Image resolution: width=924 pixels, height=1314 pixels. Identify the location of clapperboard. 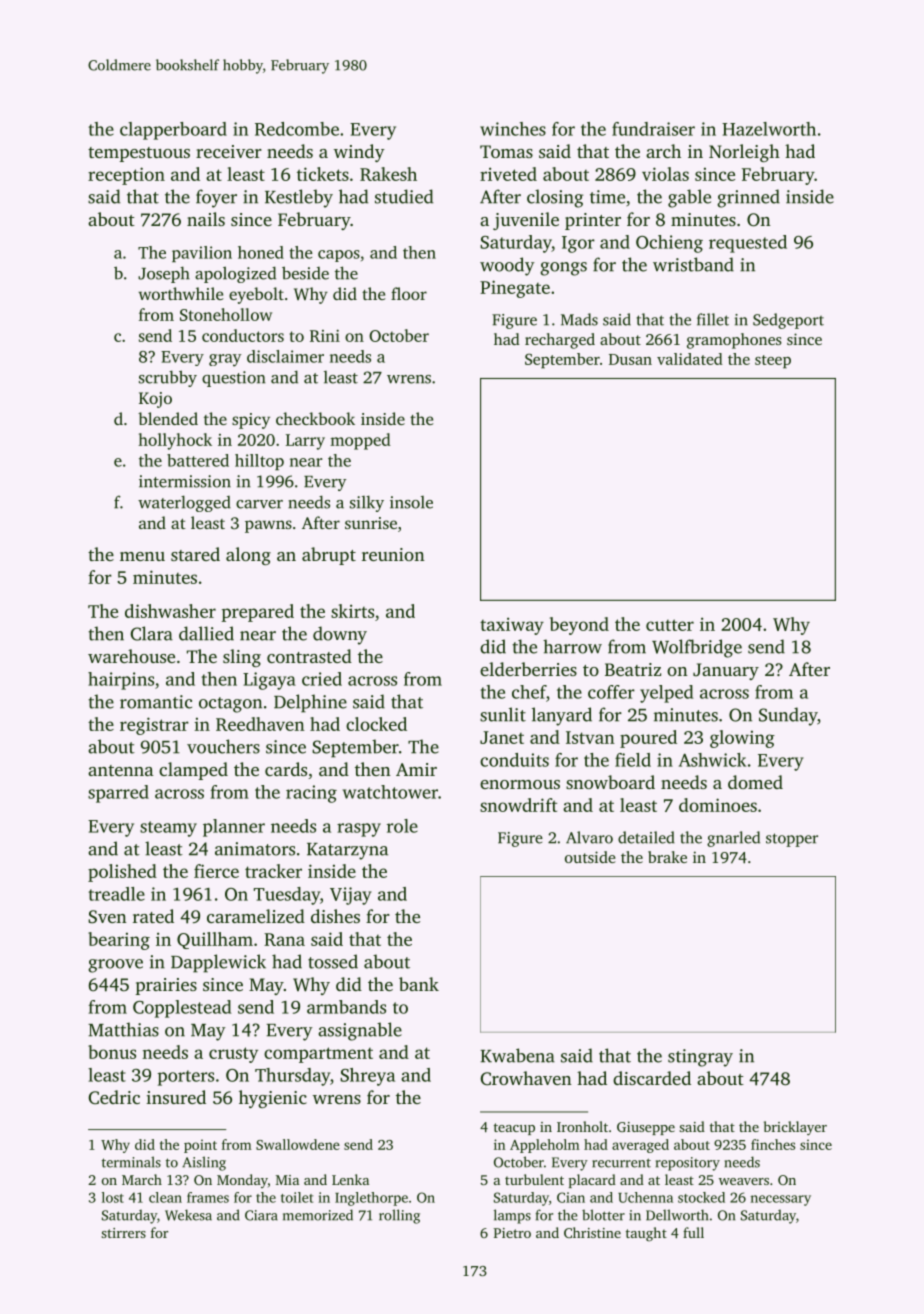
(173, 131).
